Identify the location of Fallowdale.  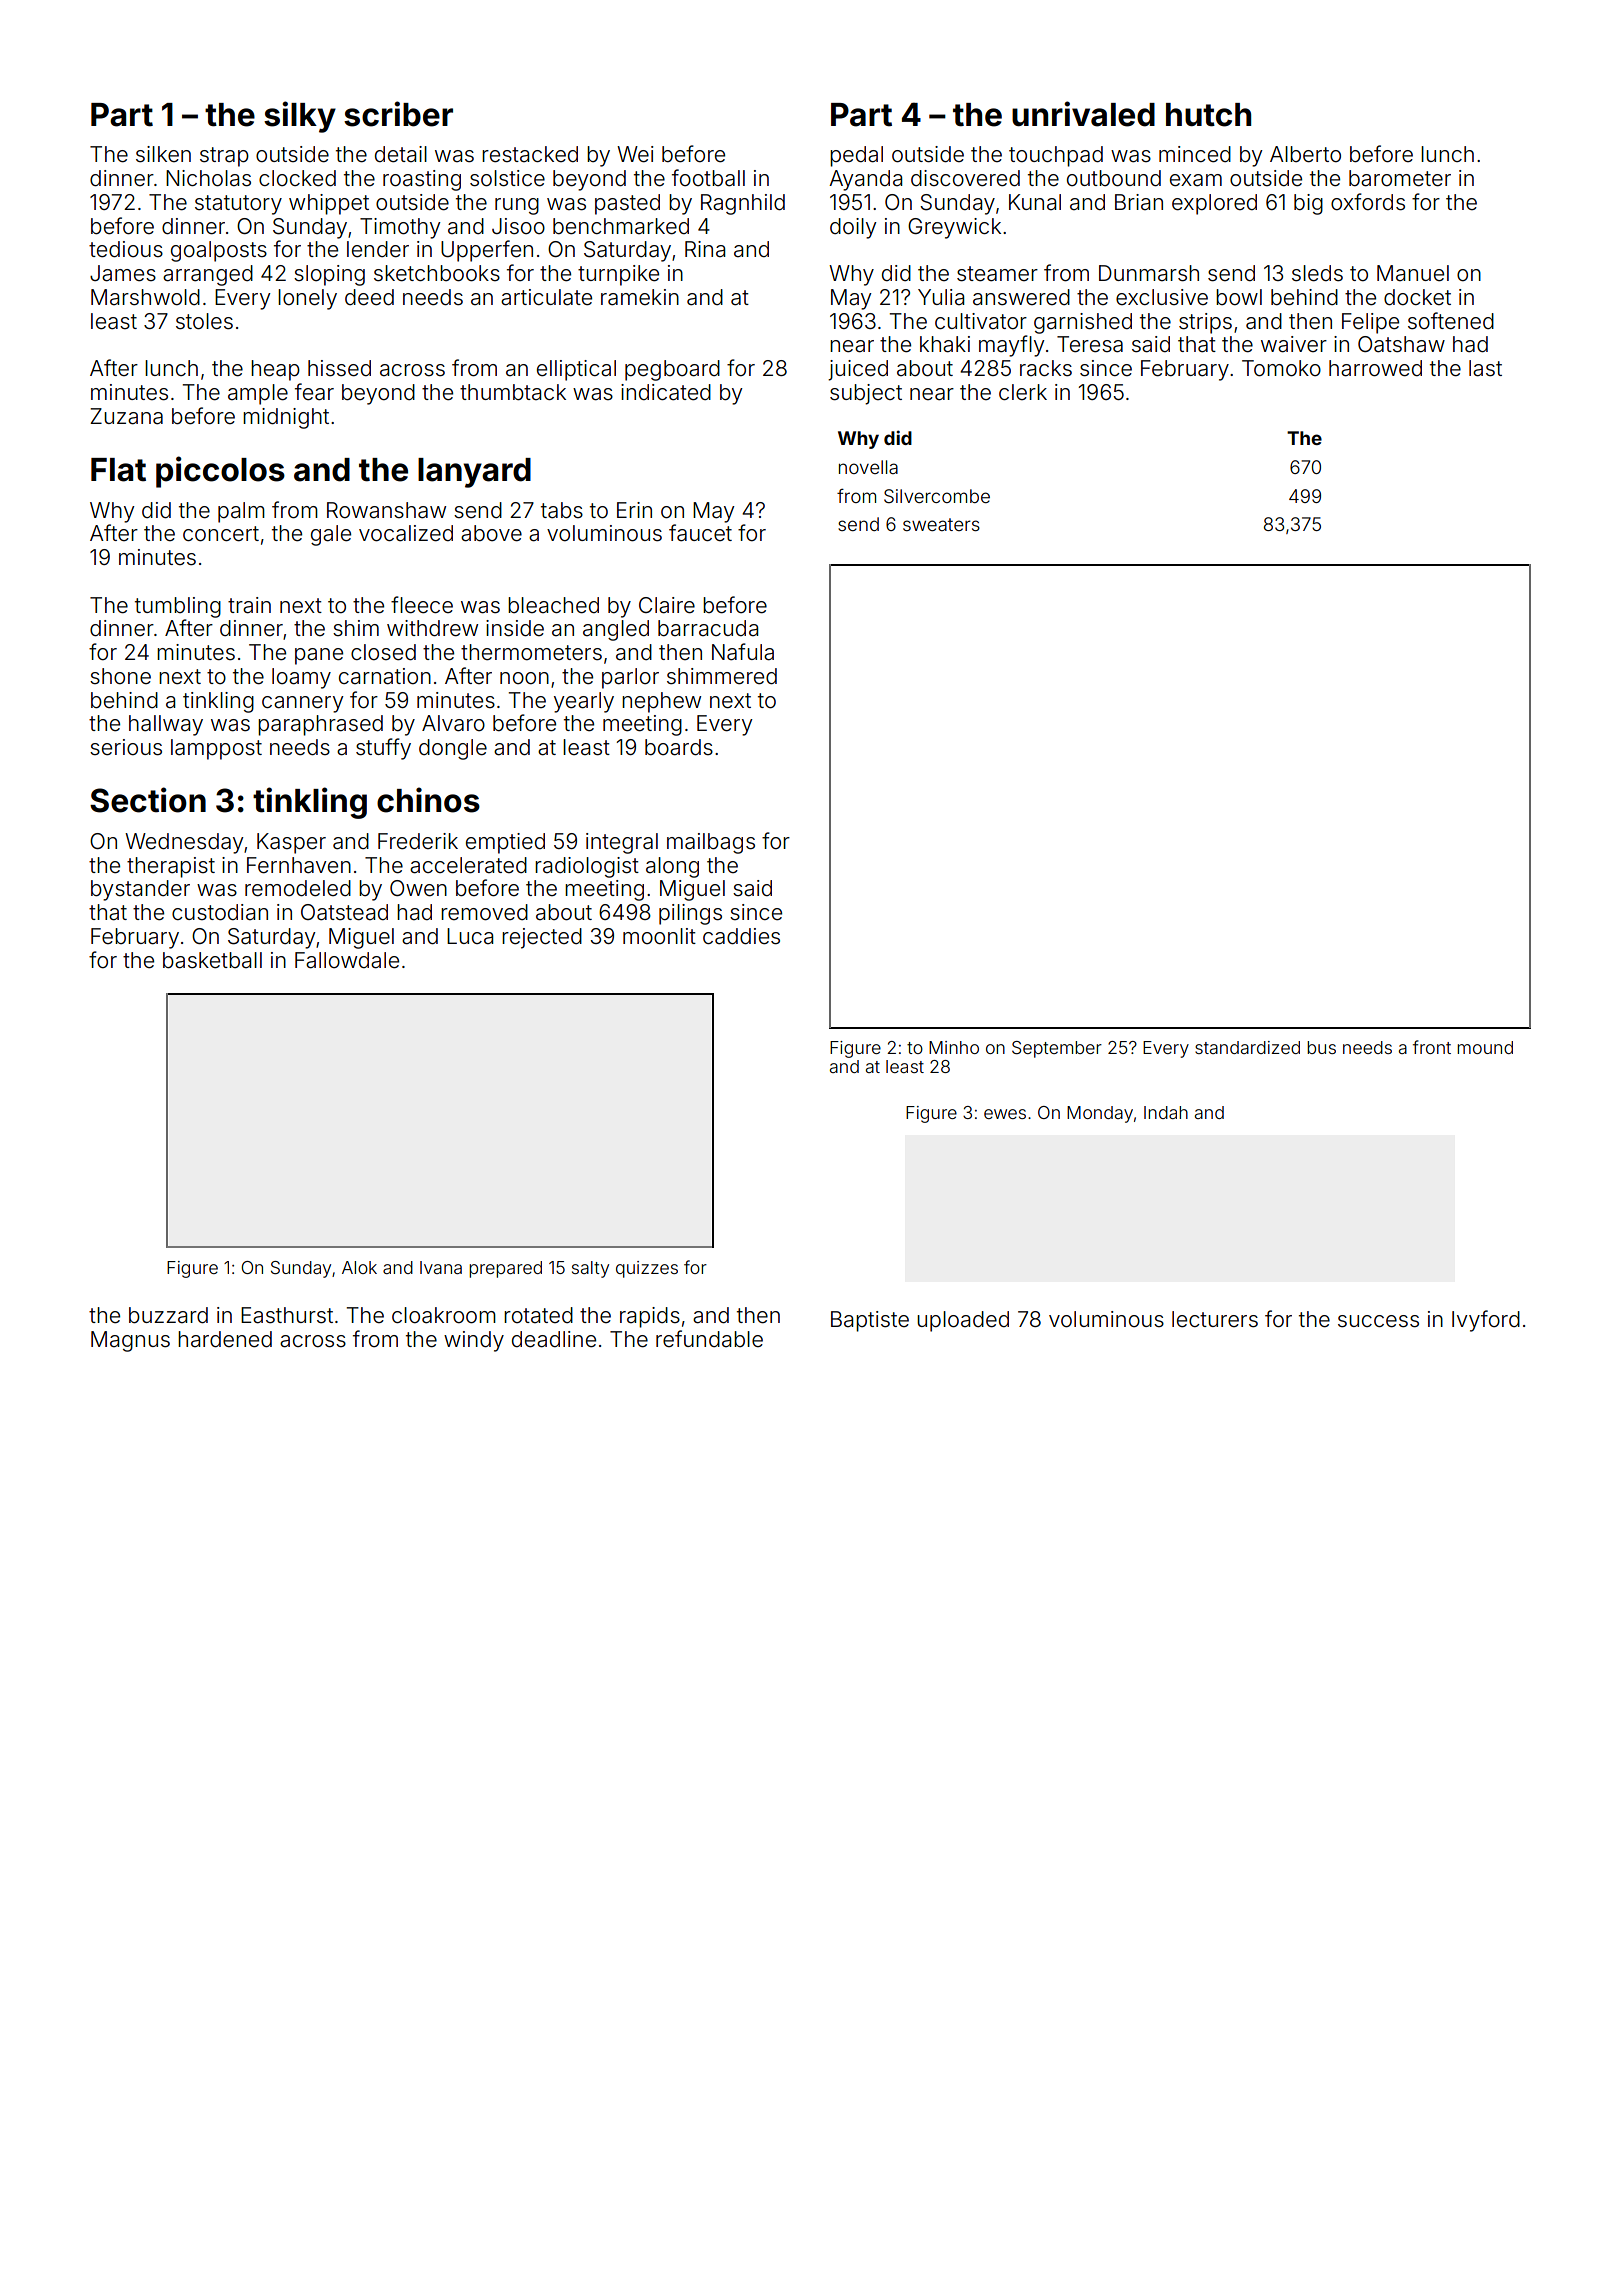
(347, 960).
